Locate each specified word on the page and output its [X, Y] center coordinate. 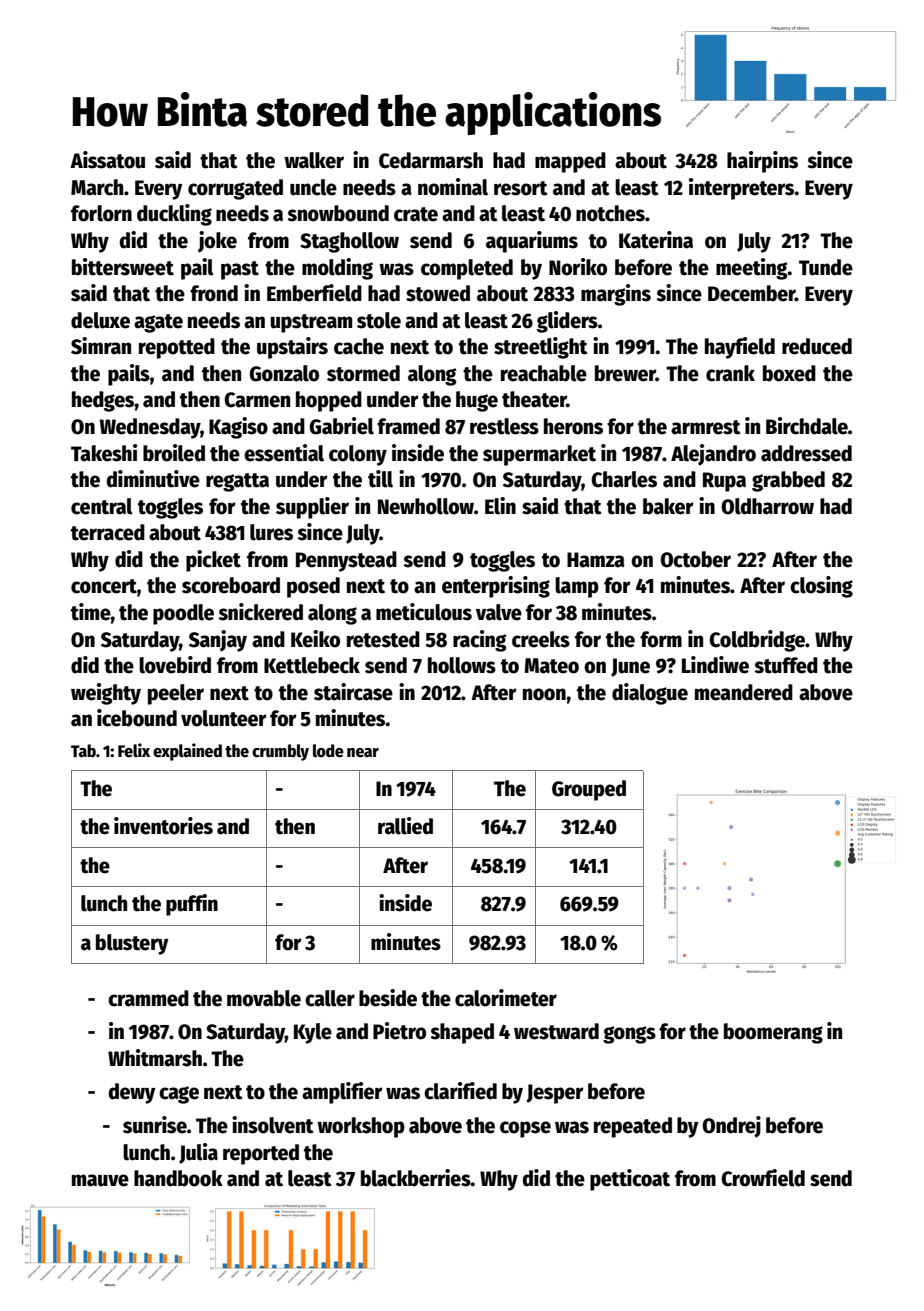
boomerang [773, 1033]
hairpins [762, 162]
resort [521, 188]
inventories [163, 826]
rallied [405, 826]
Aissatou [107, 160]
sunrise [155, 1125]
